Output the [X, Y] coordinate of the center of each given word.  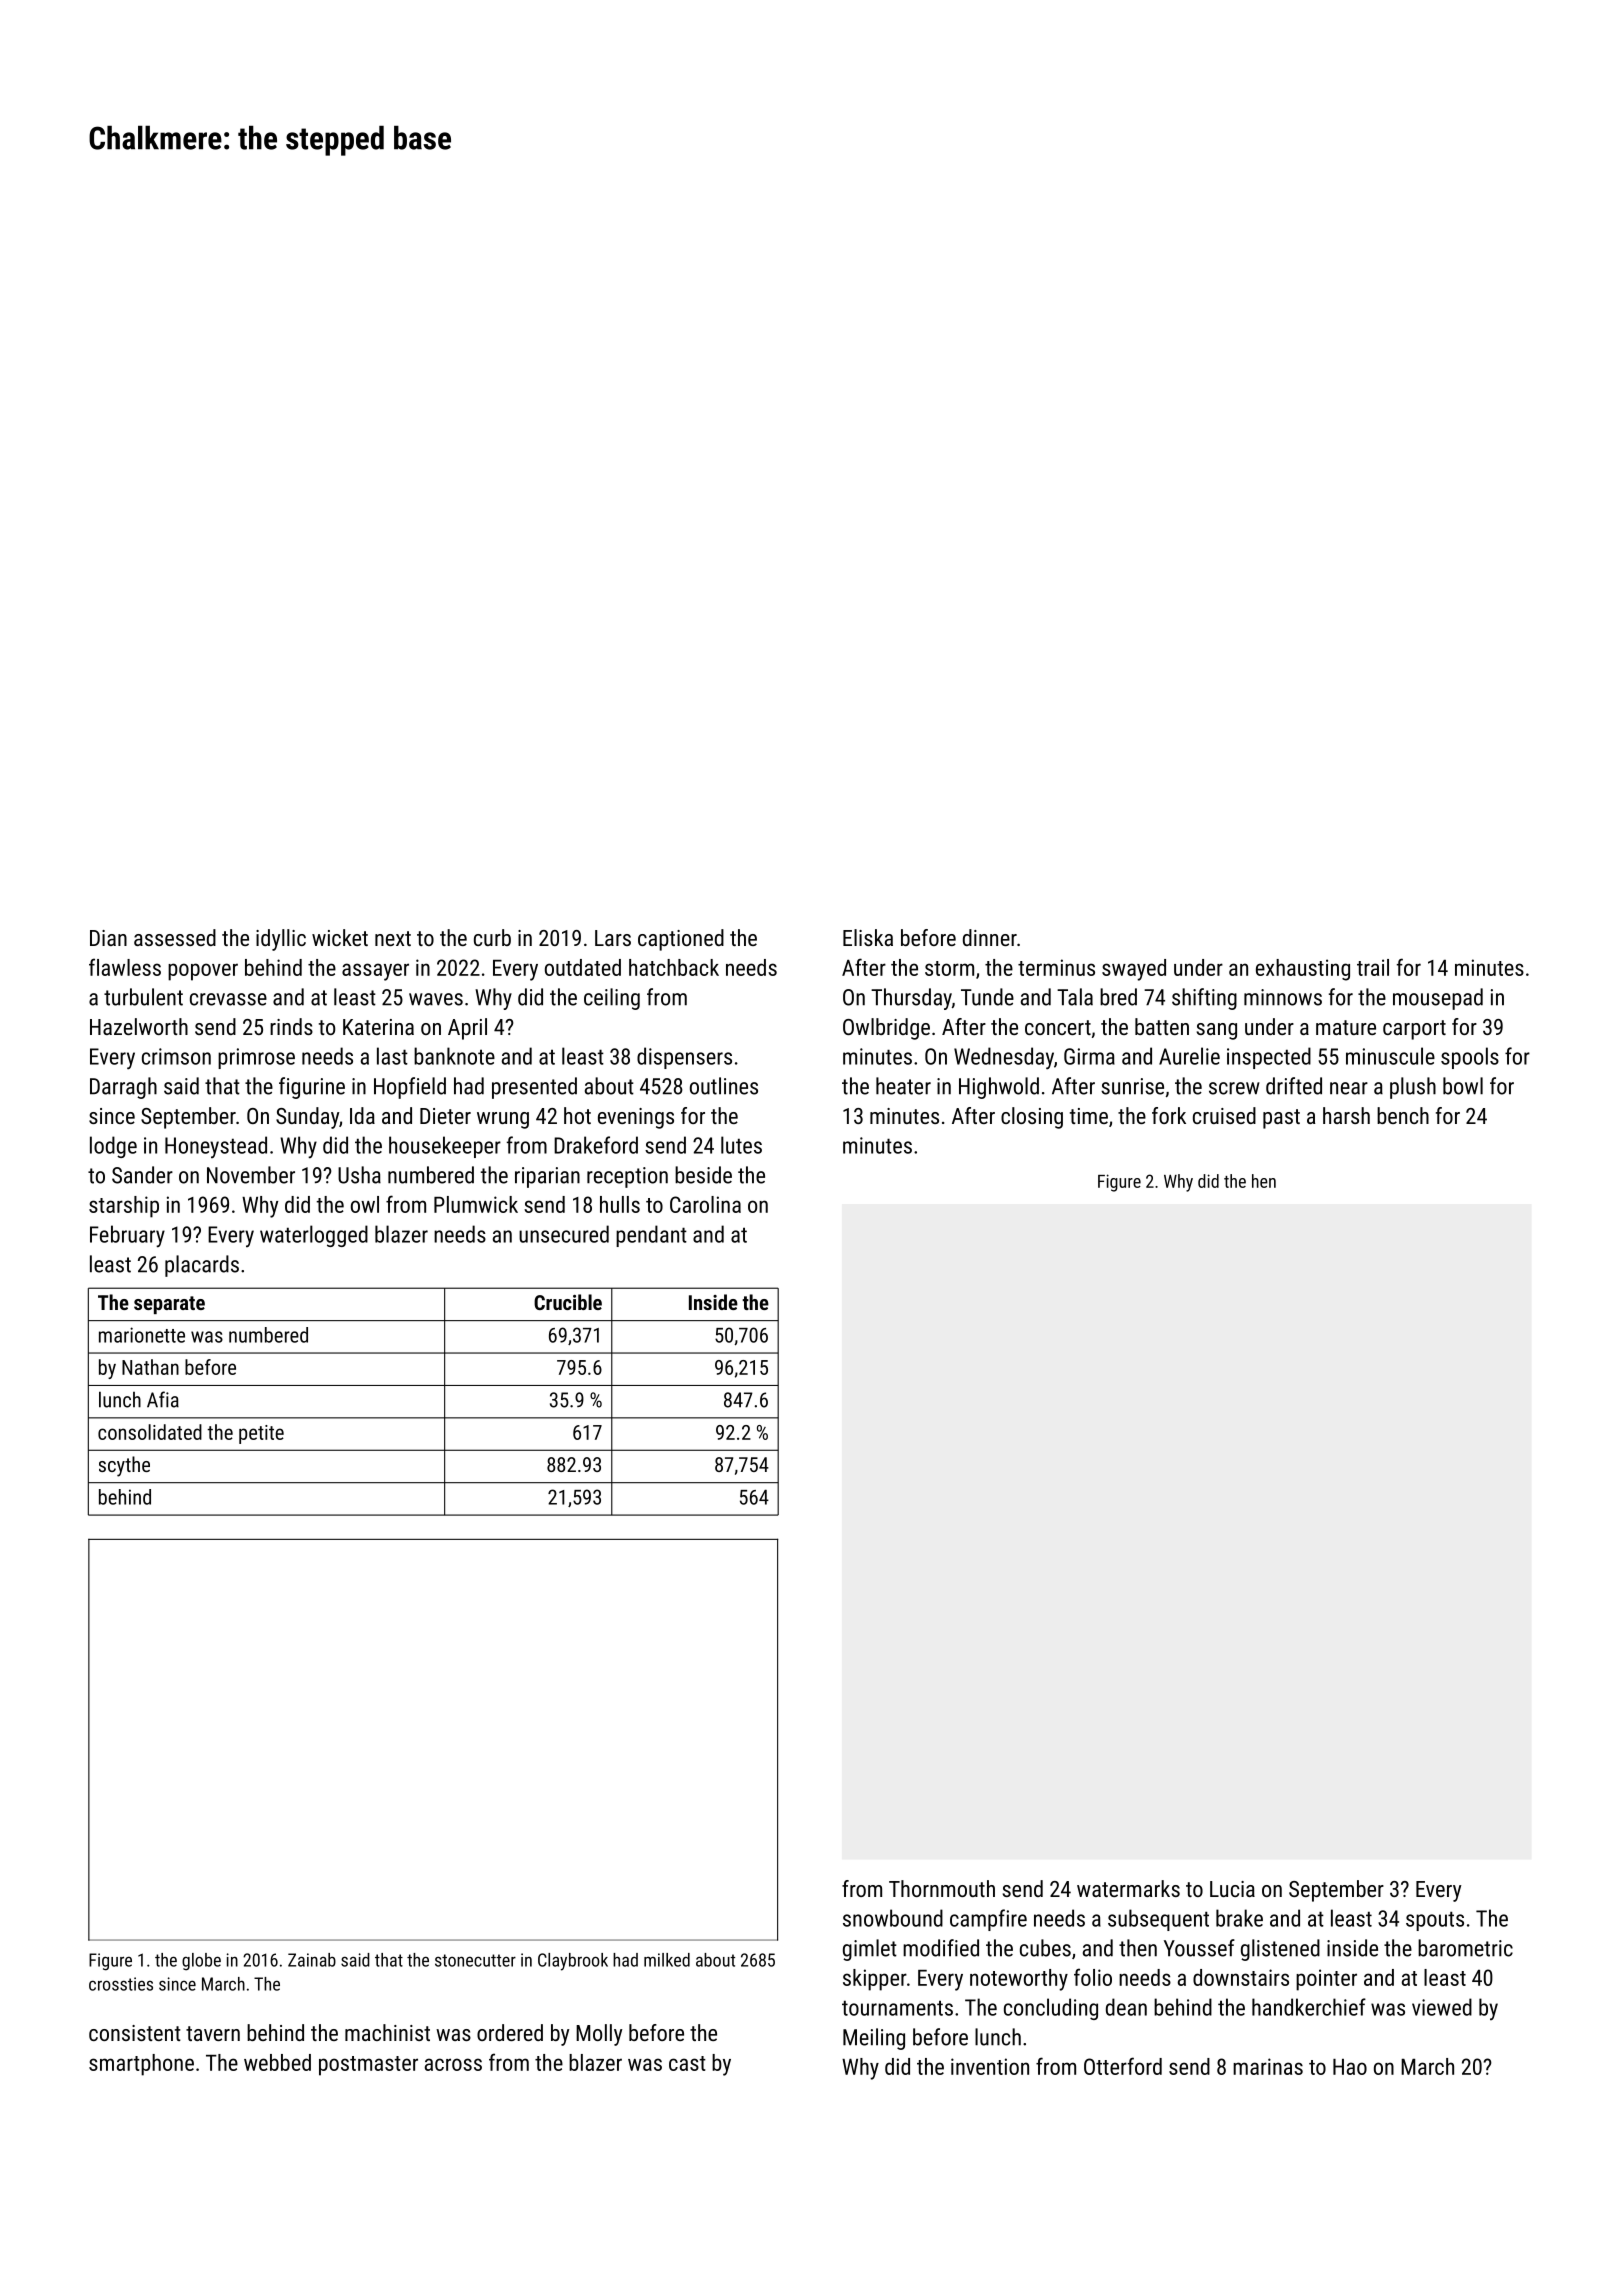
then [1138, 1948]
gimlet [870, 1950]
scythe [124, 1466]
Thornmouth [942, 1888]
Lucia [1232, 1889]
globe [201, 1962]
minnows [1283, 997]
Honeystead [216, 1147]
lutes [741, 1145]
